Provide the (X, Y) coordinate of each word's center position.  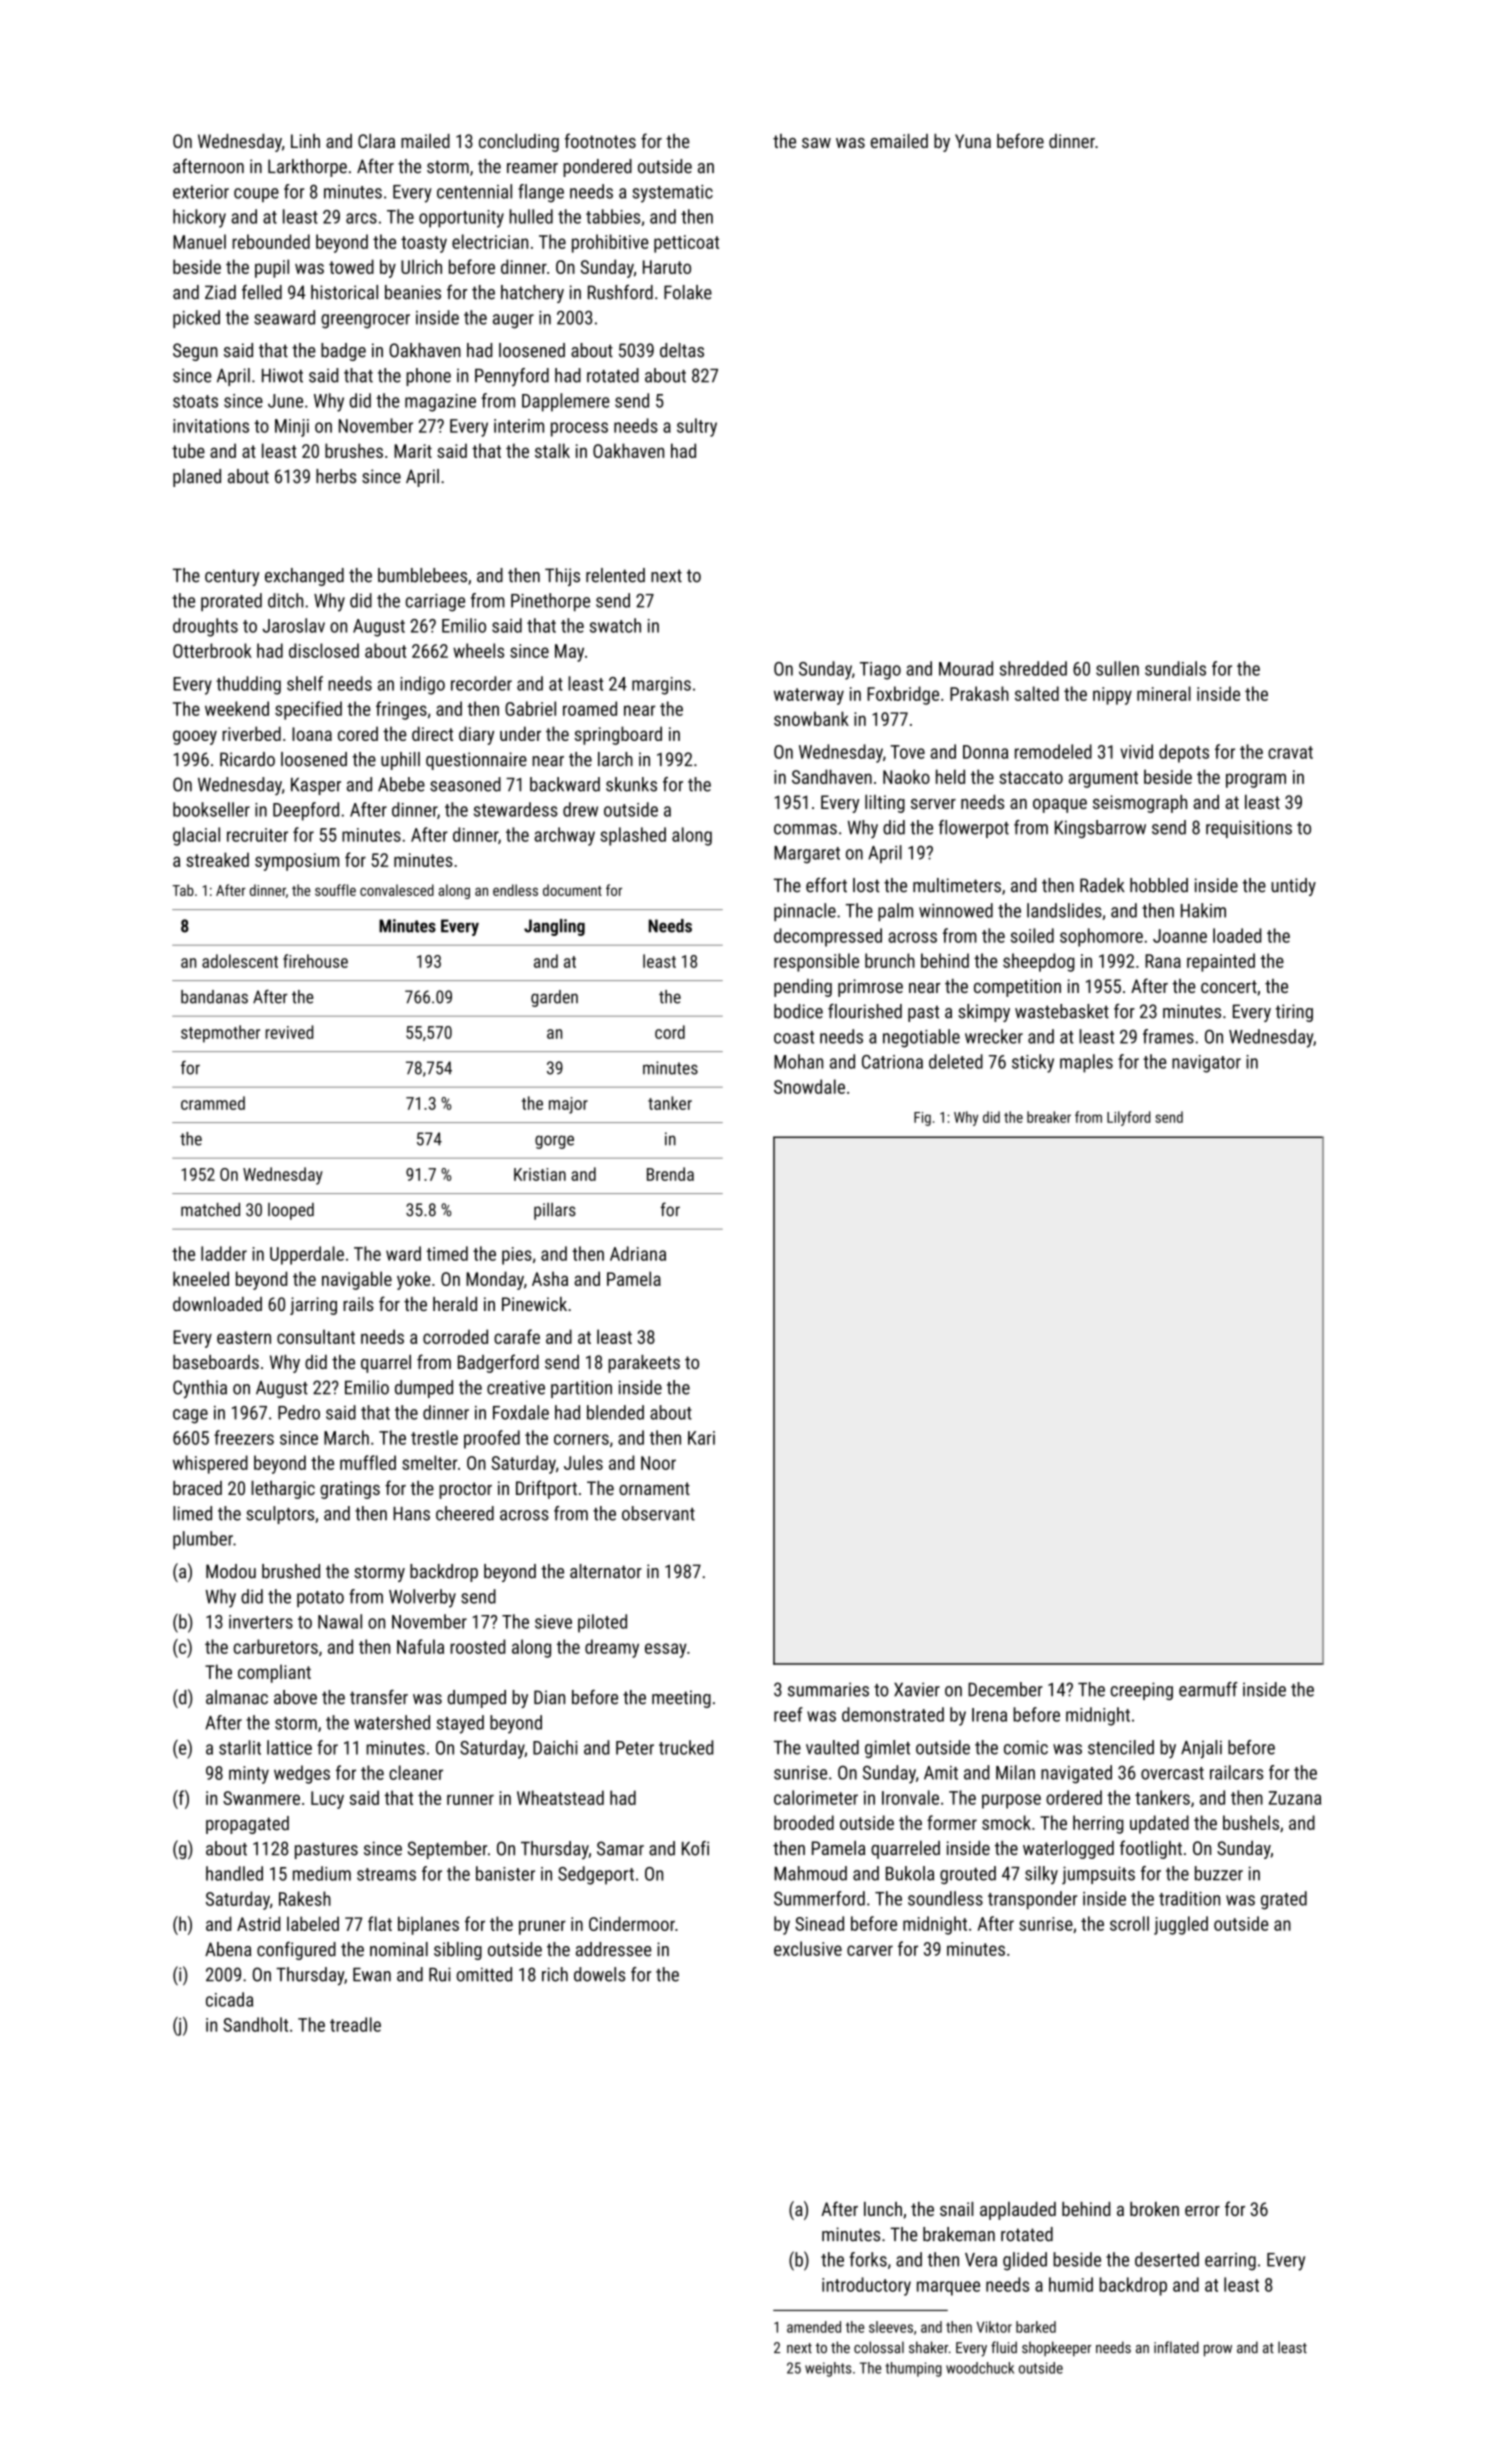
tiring (1294, 1013)
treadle (355, 2024)
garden (554, 998)
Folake (688, 292)
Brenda (670, 1174)
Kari (701, 1438)
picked (196, 319)
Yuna (973, 141)
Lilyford (1128, 1118)
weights (828, 2369)
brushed (291, 1571)
